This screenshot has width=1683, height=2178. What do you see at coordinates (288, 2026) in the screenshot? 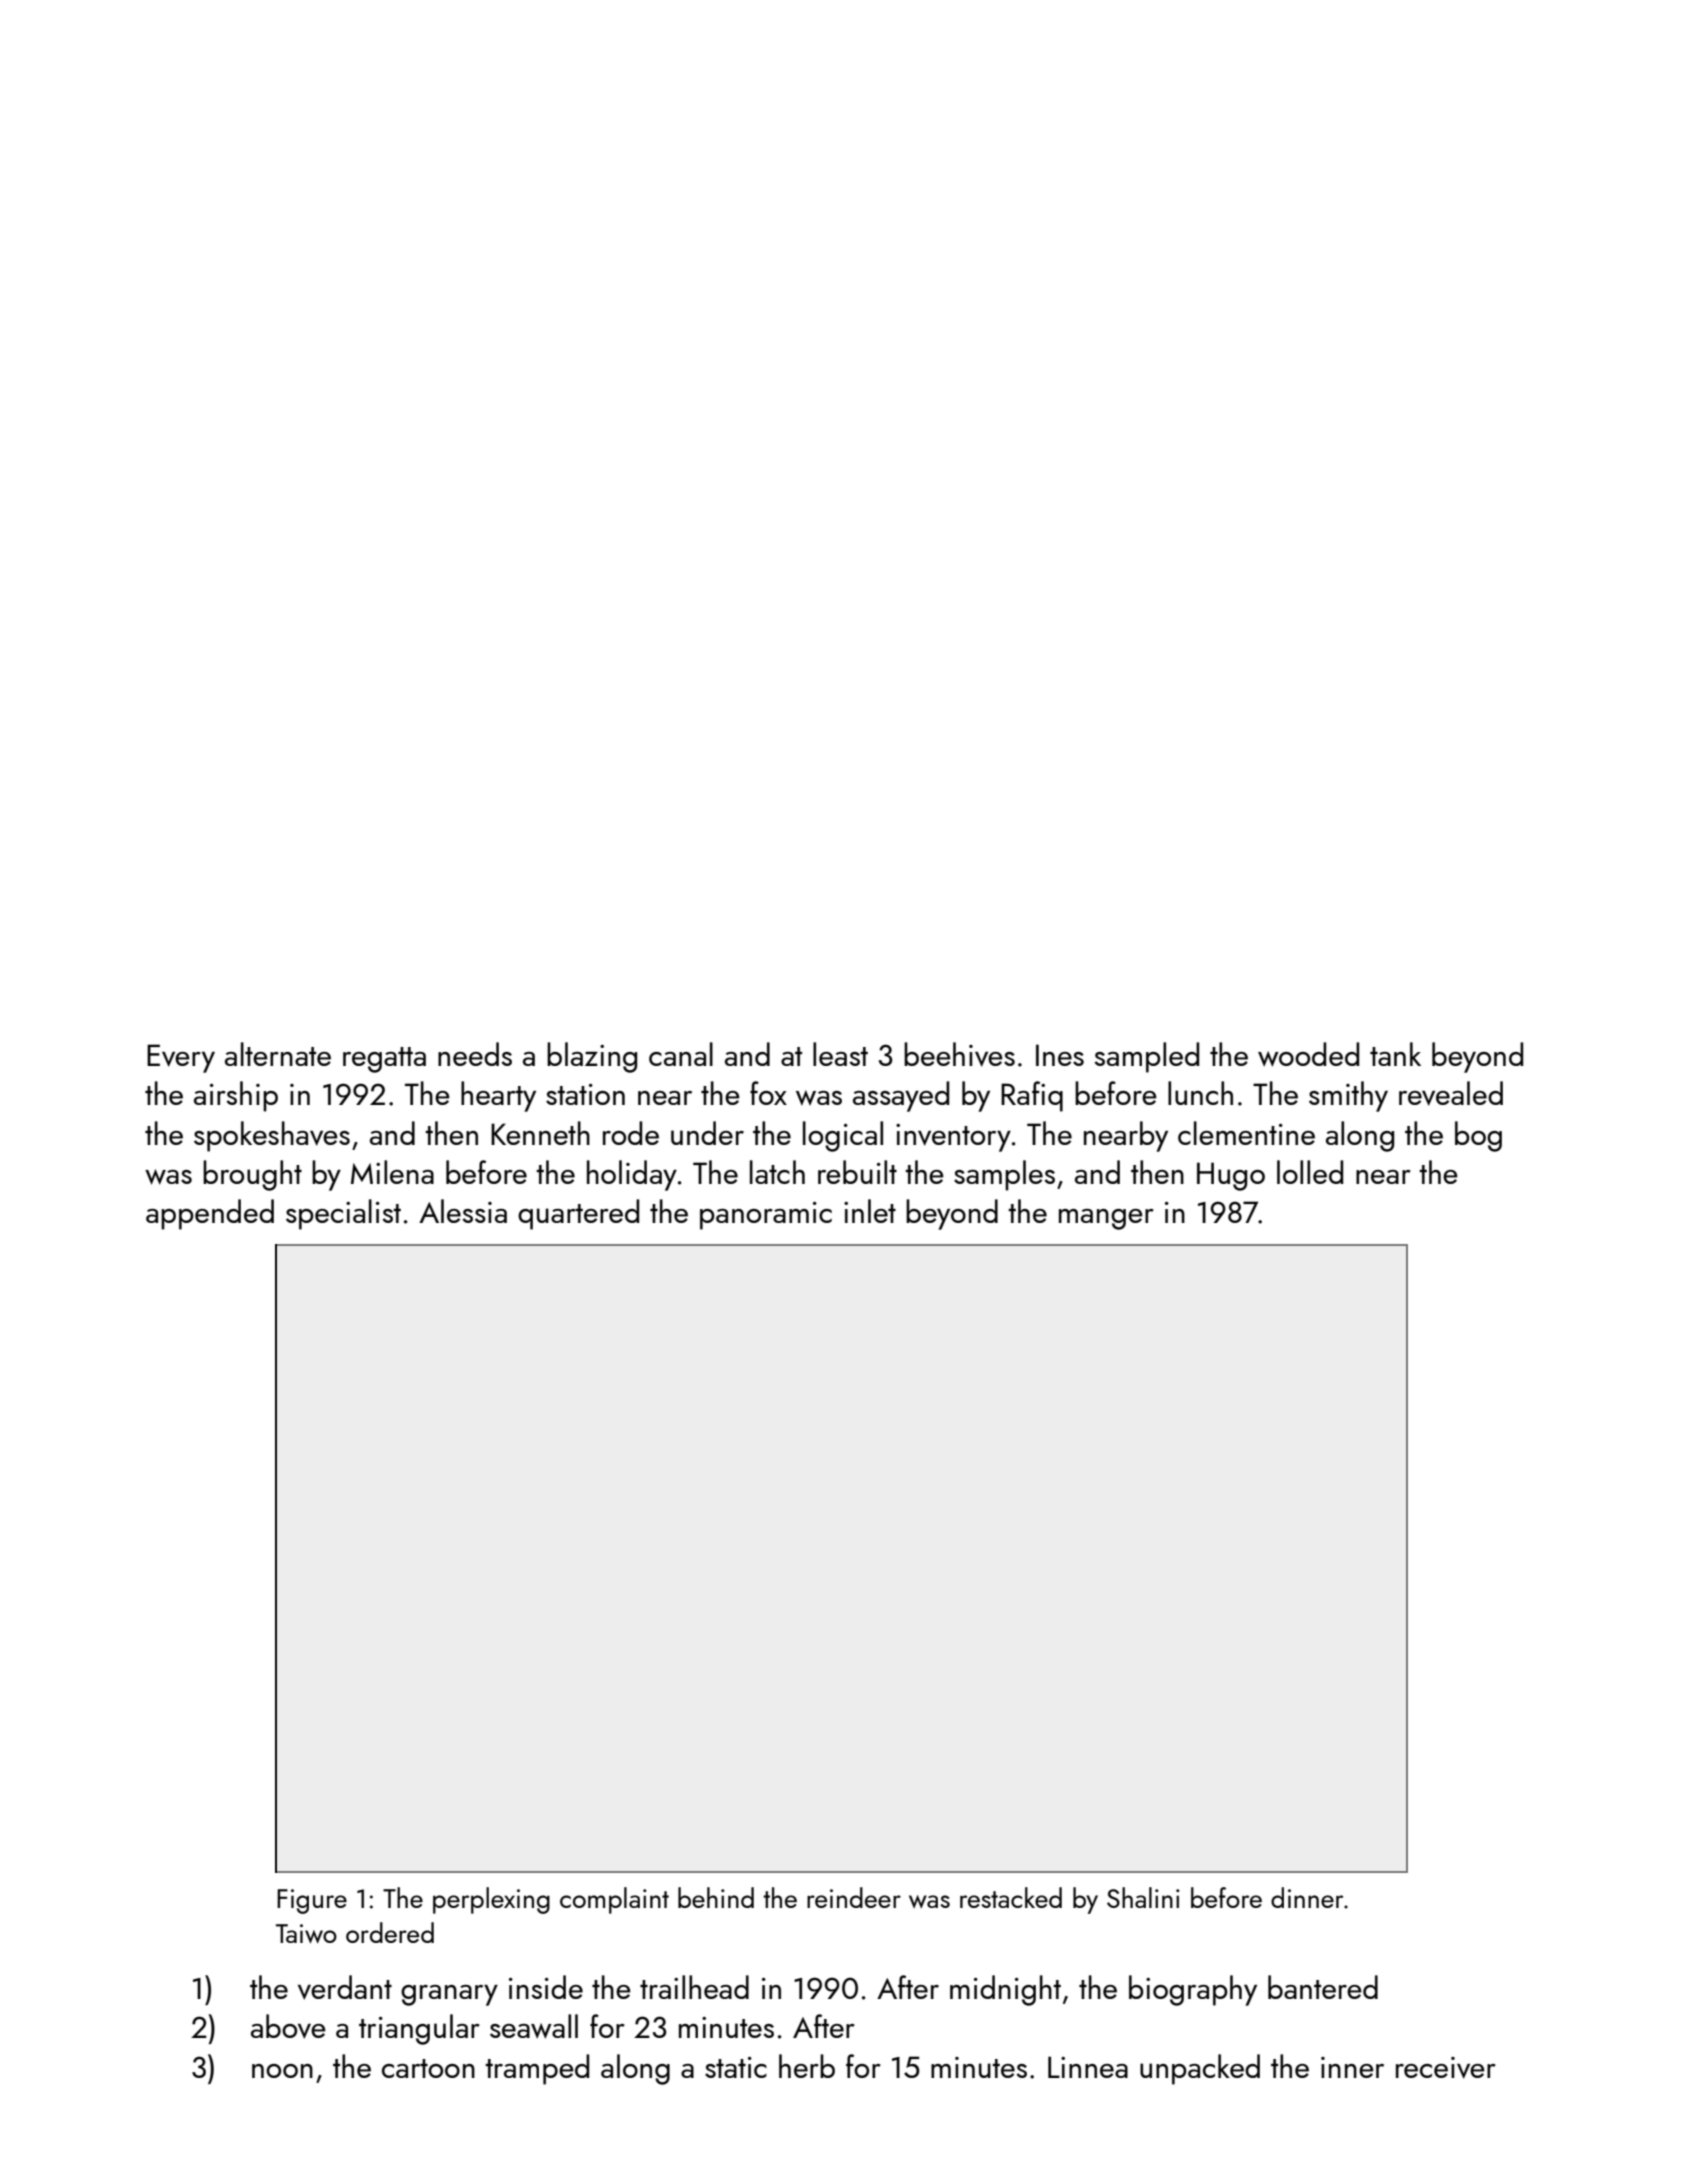
I see `above` at bounding box center [288, 2026].
